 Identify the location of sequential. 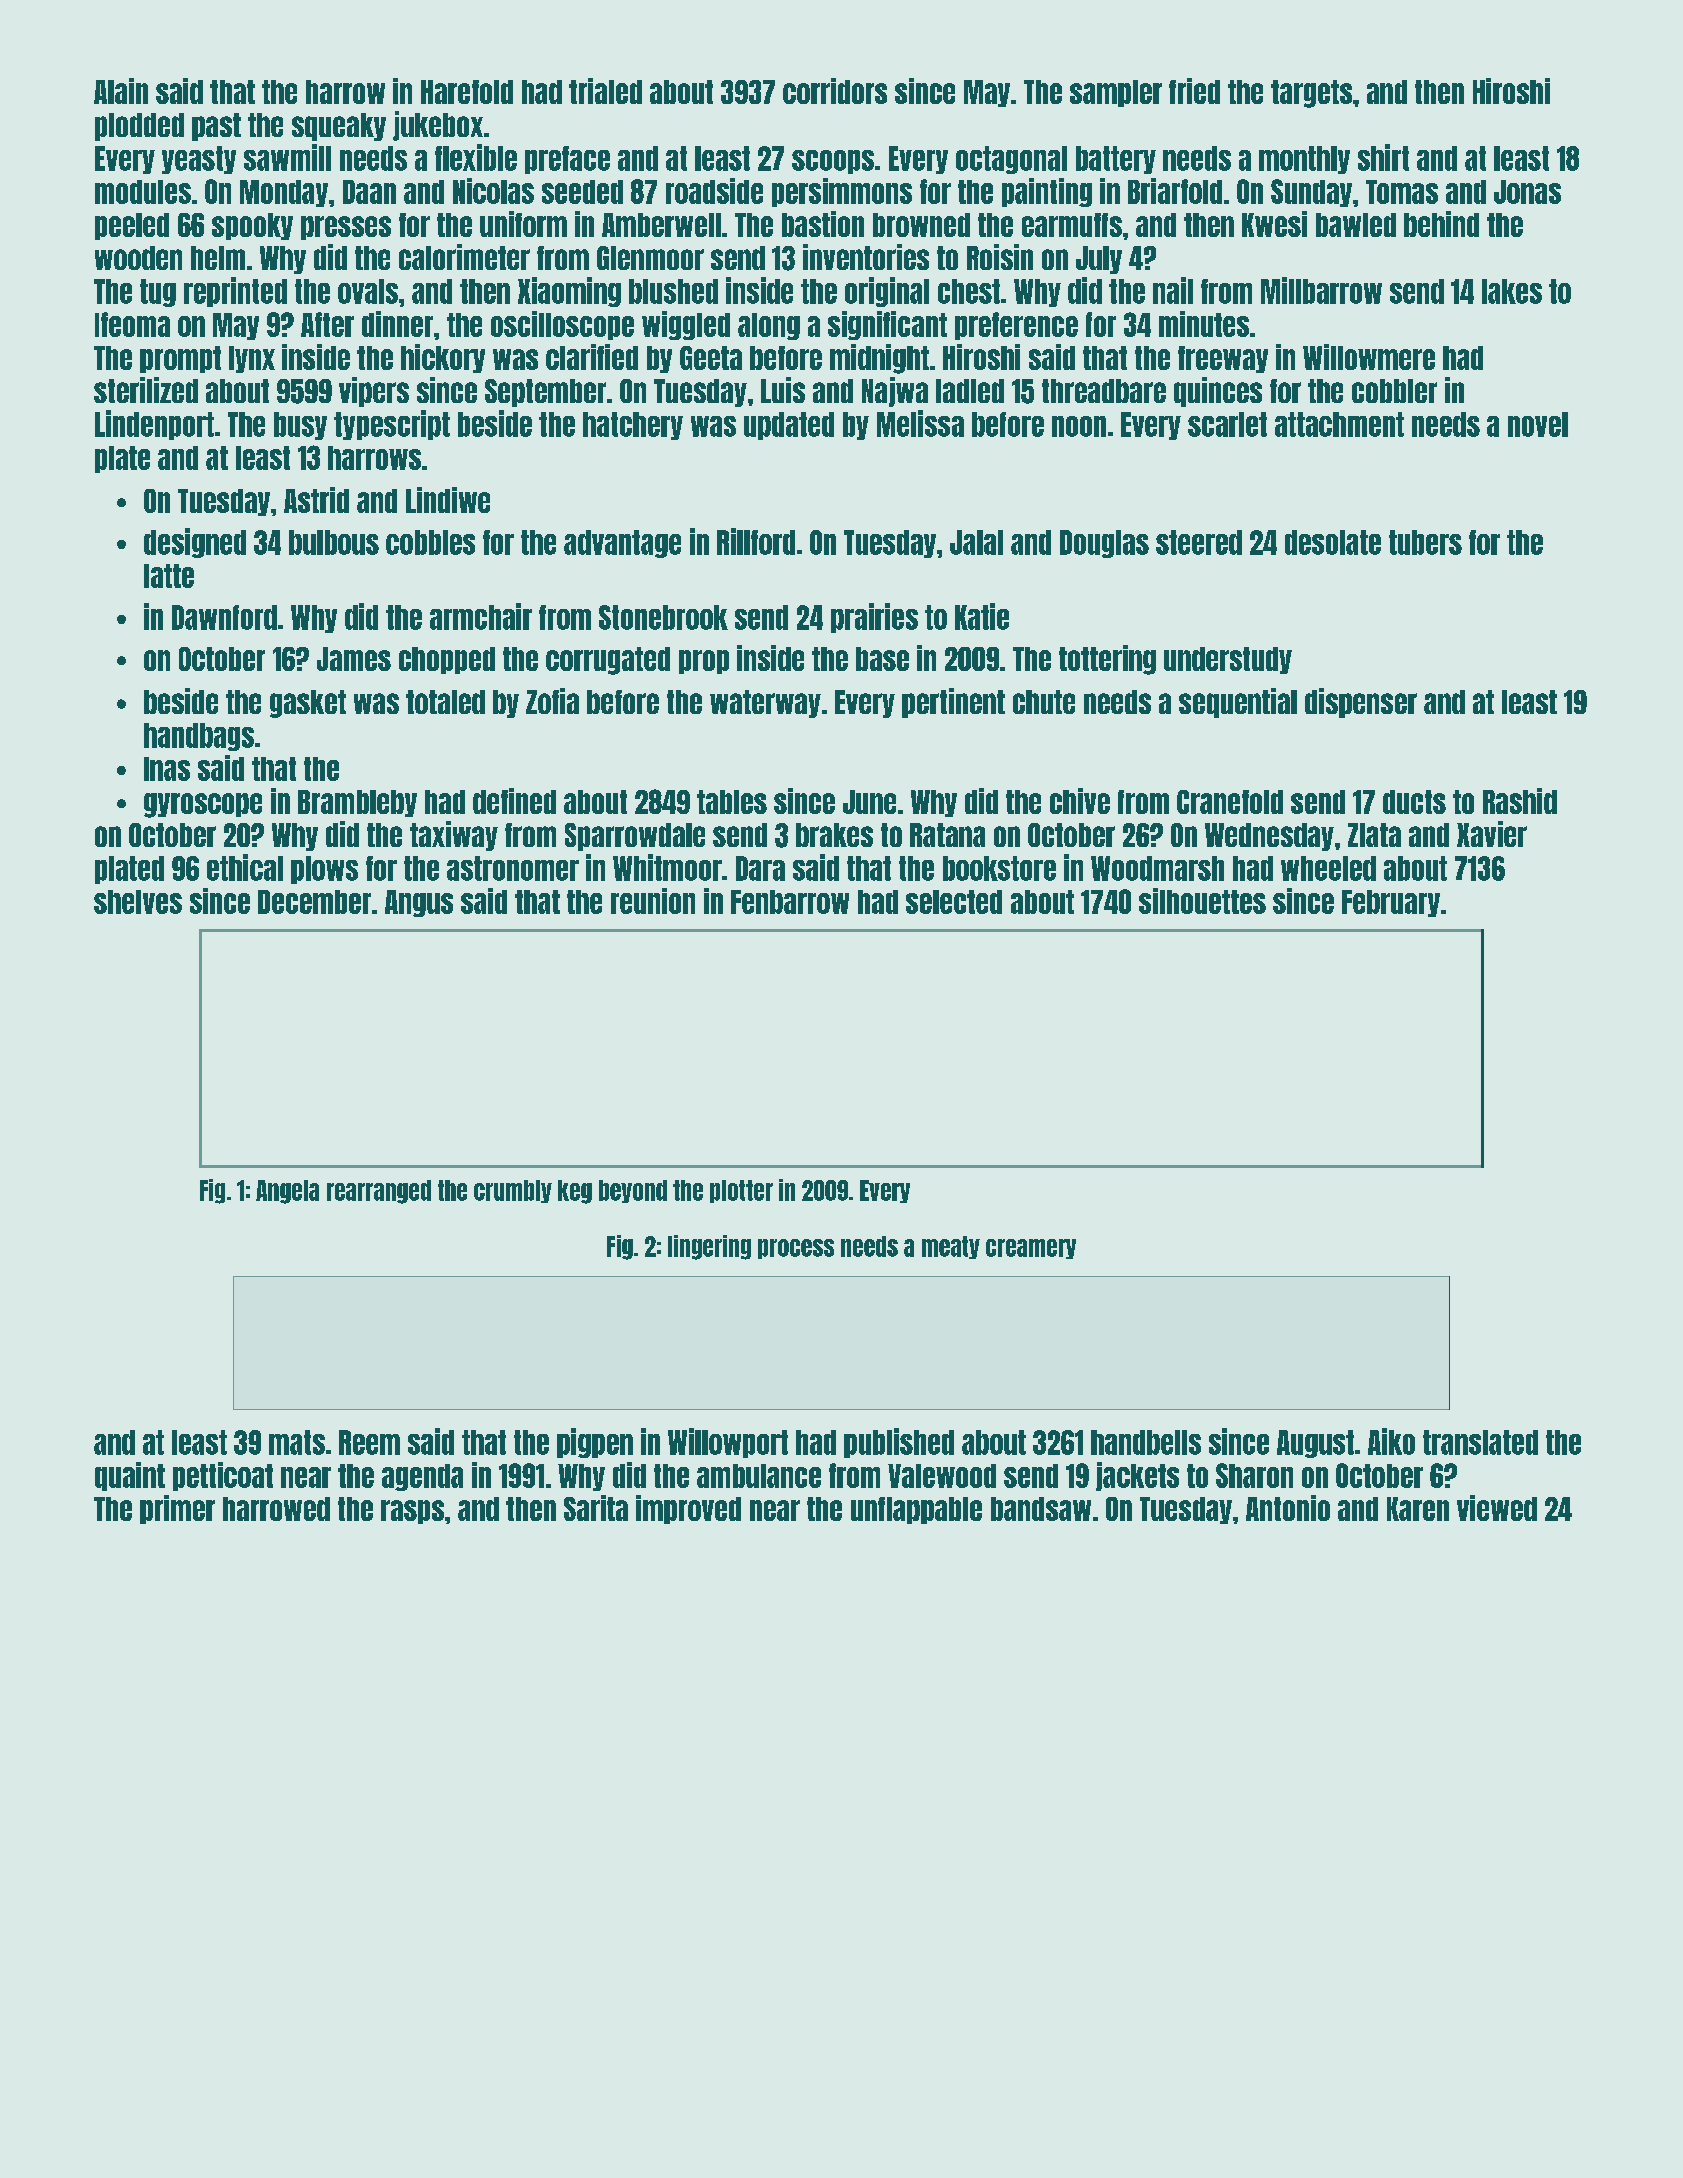
(1238, 703).
